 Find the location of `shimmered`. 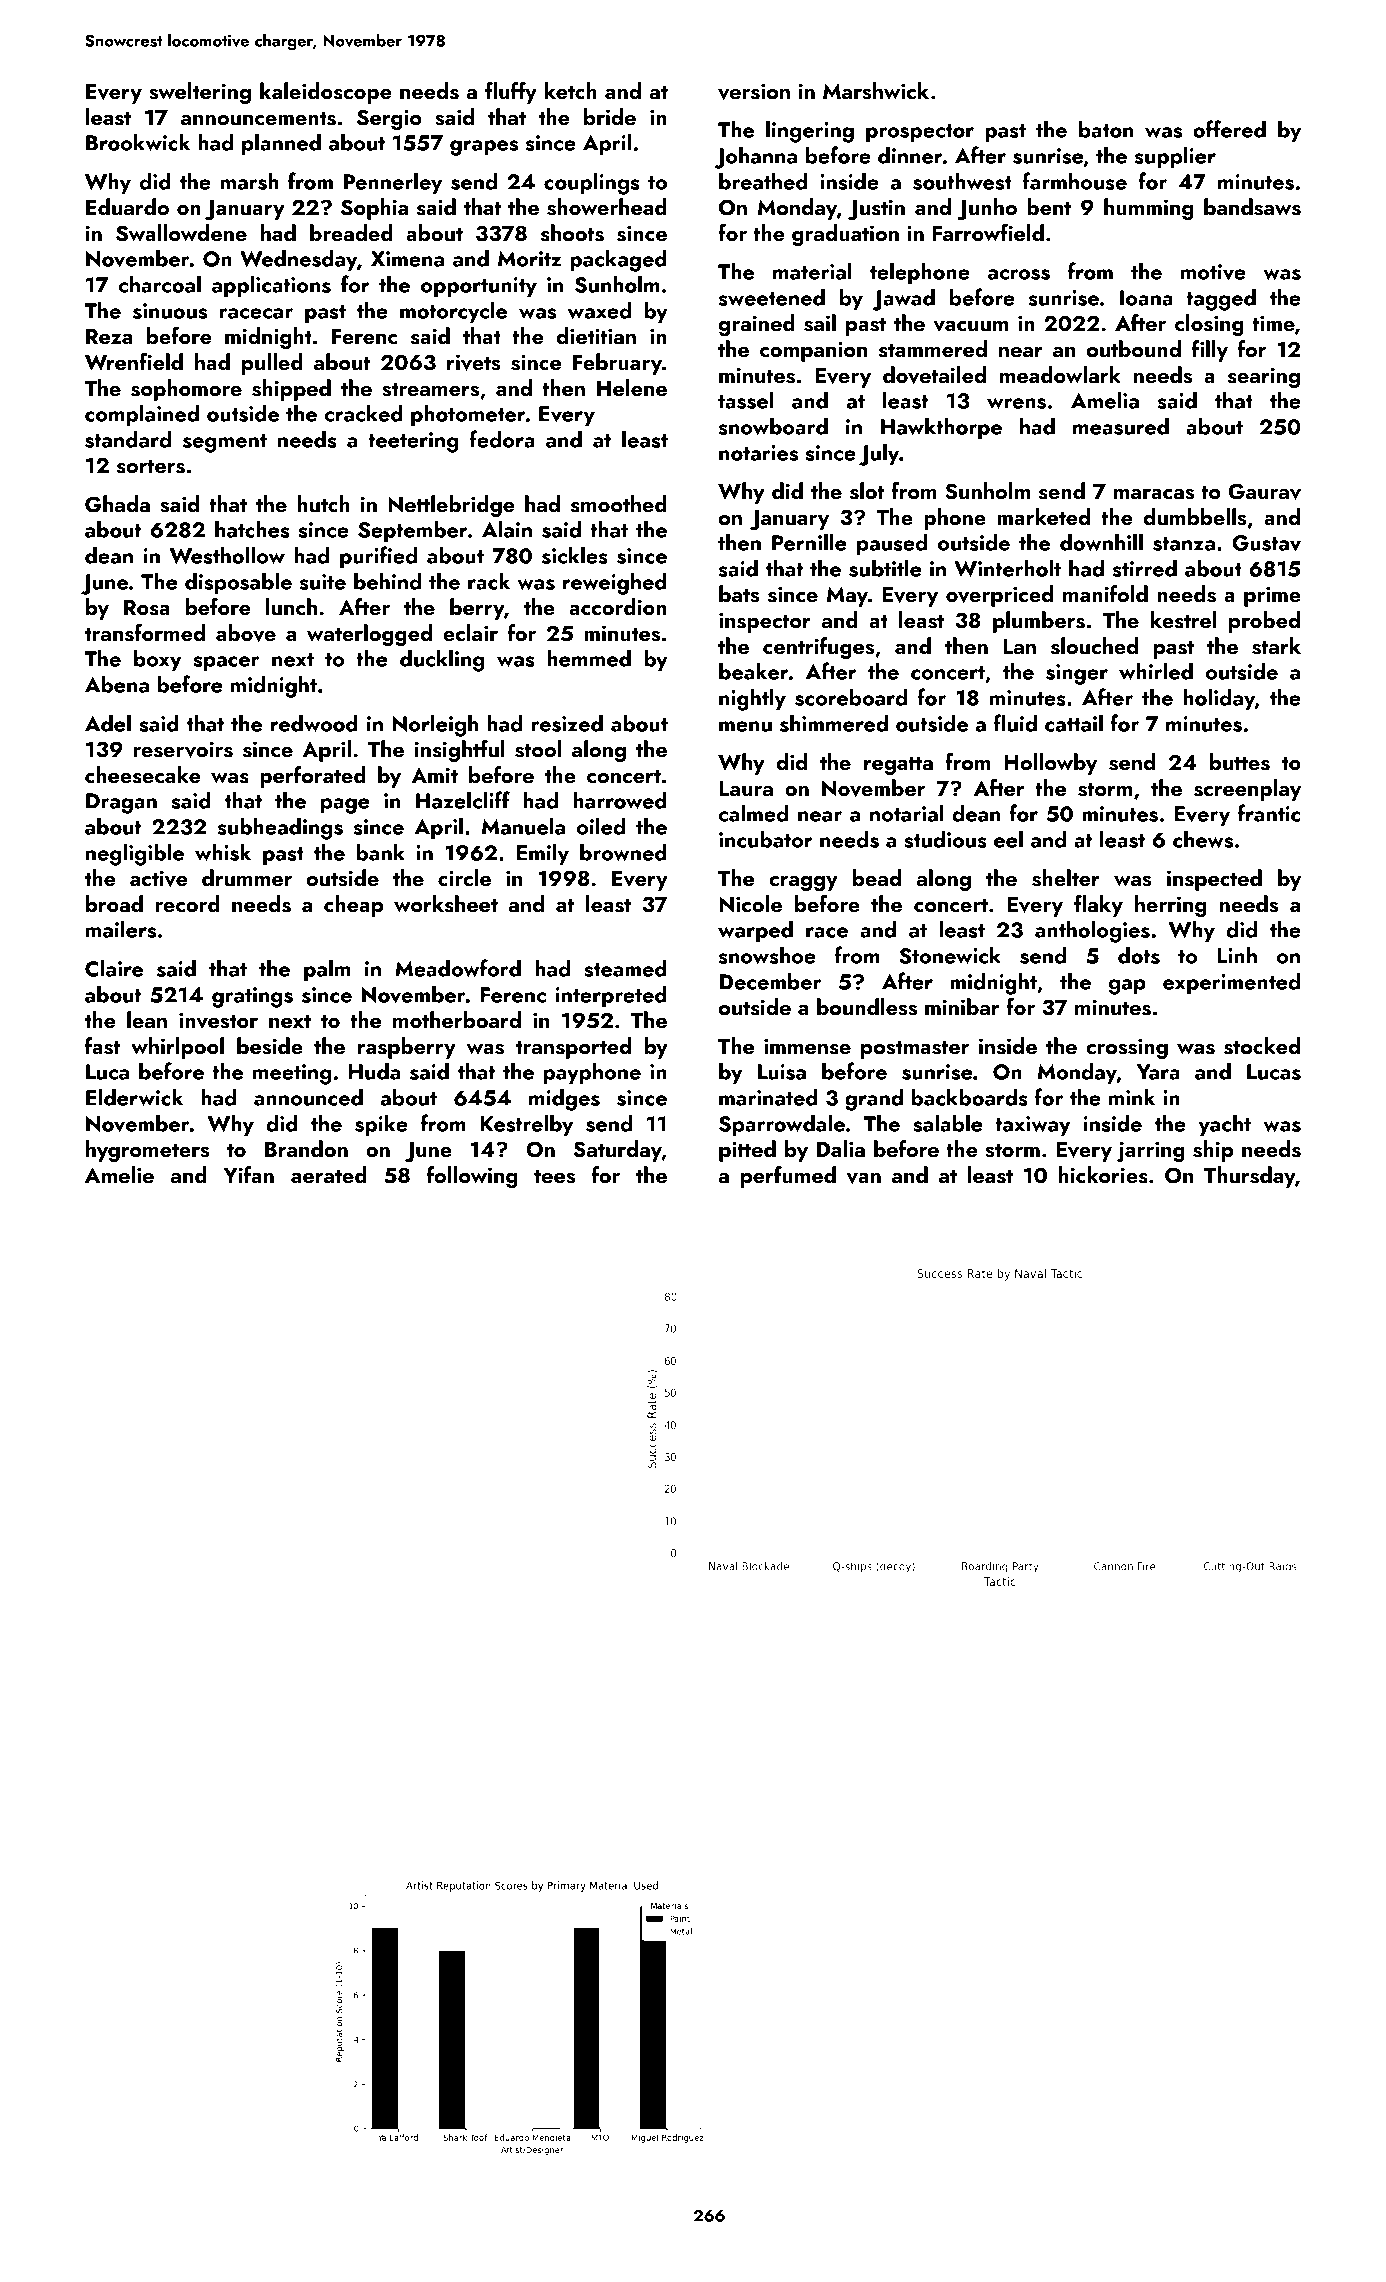

shimmered is located at coordinates (834, 723).
